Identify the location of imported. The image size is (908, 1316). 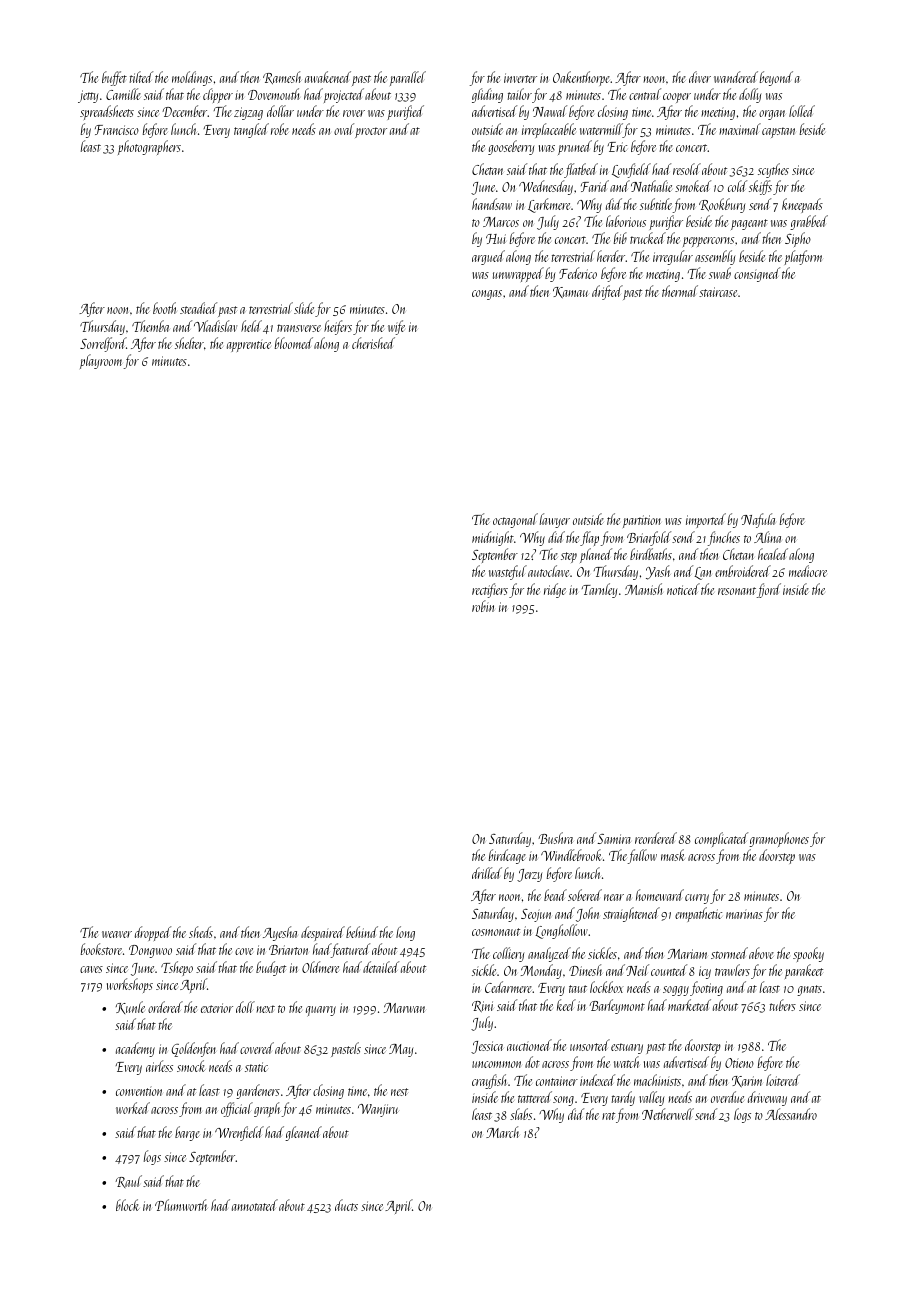
(706, 520).
